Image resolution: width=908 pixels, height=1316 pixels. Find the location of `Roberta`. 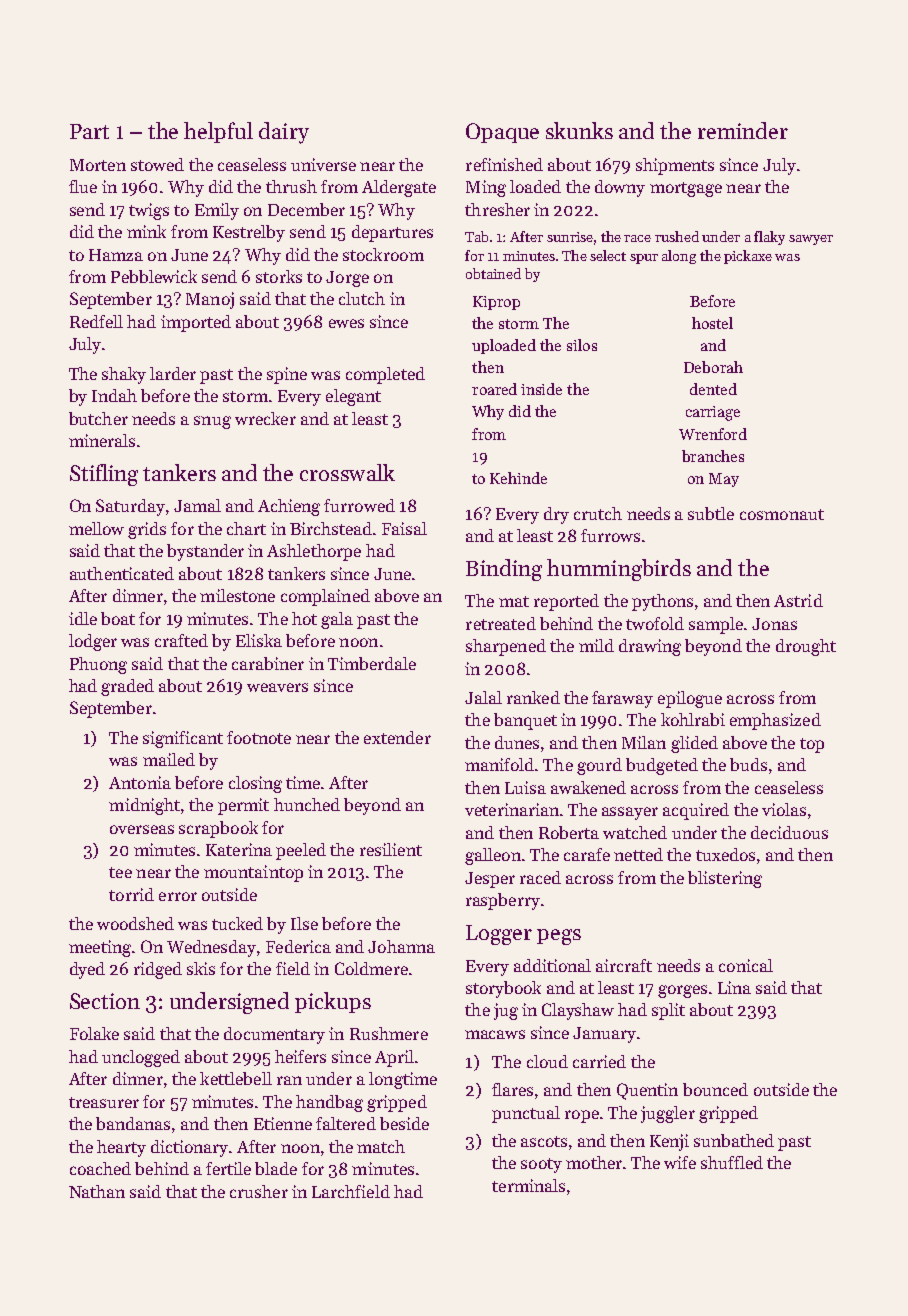

Roberta is located at coordinates (569, 832).
